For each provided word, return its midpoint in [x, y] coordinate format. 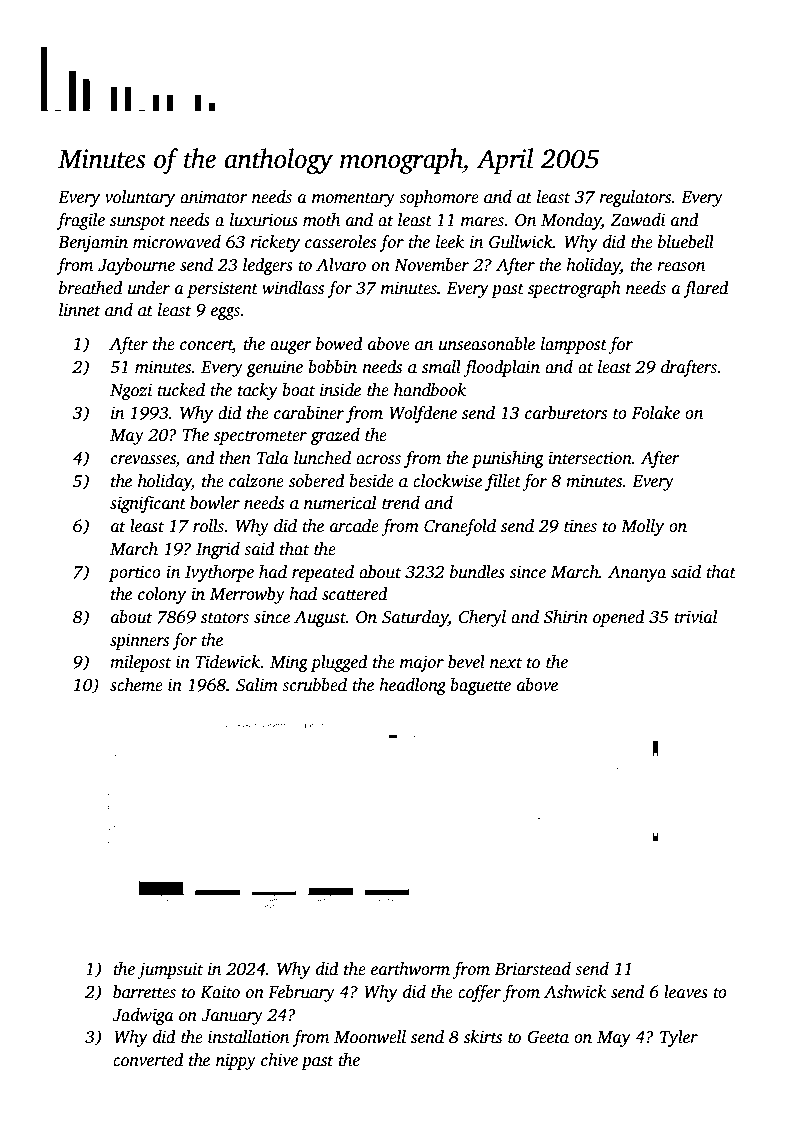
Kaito [220, 992]
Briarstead [533, 969]
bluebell [686, 242]
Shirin [566, 617]
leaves [686, 992]
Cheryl [482, 618]
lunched [322, 458]
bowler [215, 503]
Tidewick [228, 662]
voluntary [140, 198]
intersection [590, 458]
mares [482, 222]
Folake [655, 413]
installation [248, 1037]
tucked [181, 390]
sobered [317, 481]
